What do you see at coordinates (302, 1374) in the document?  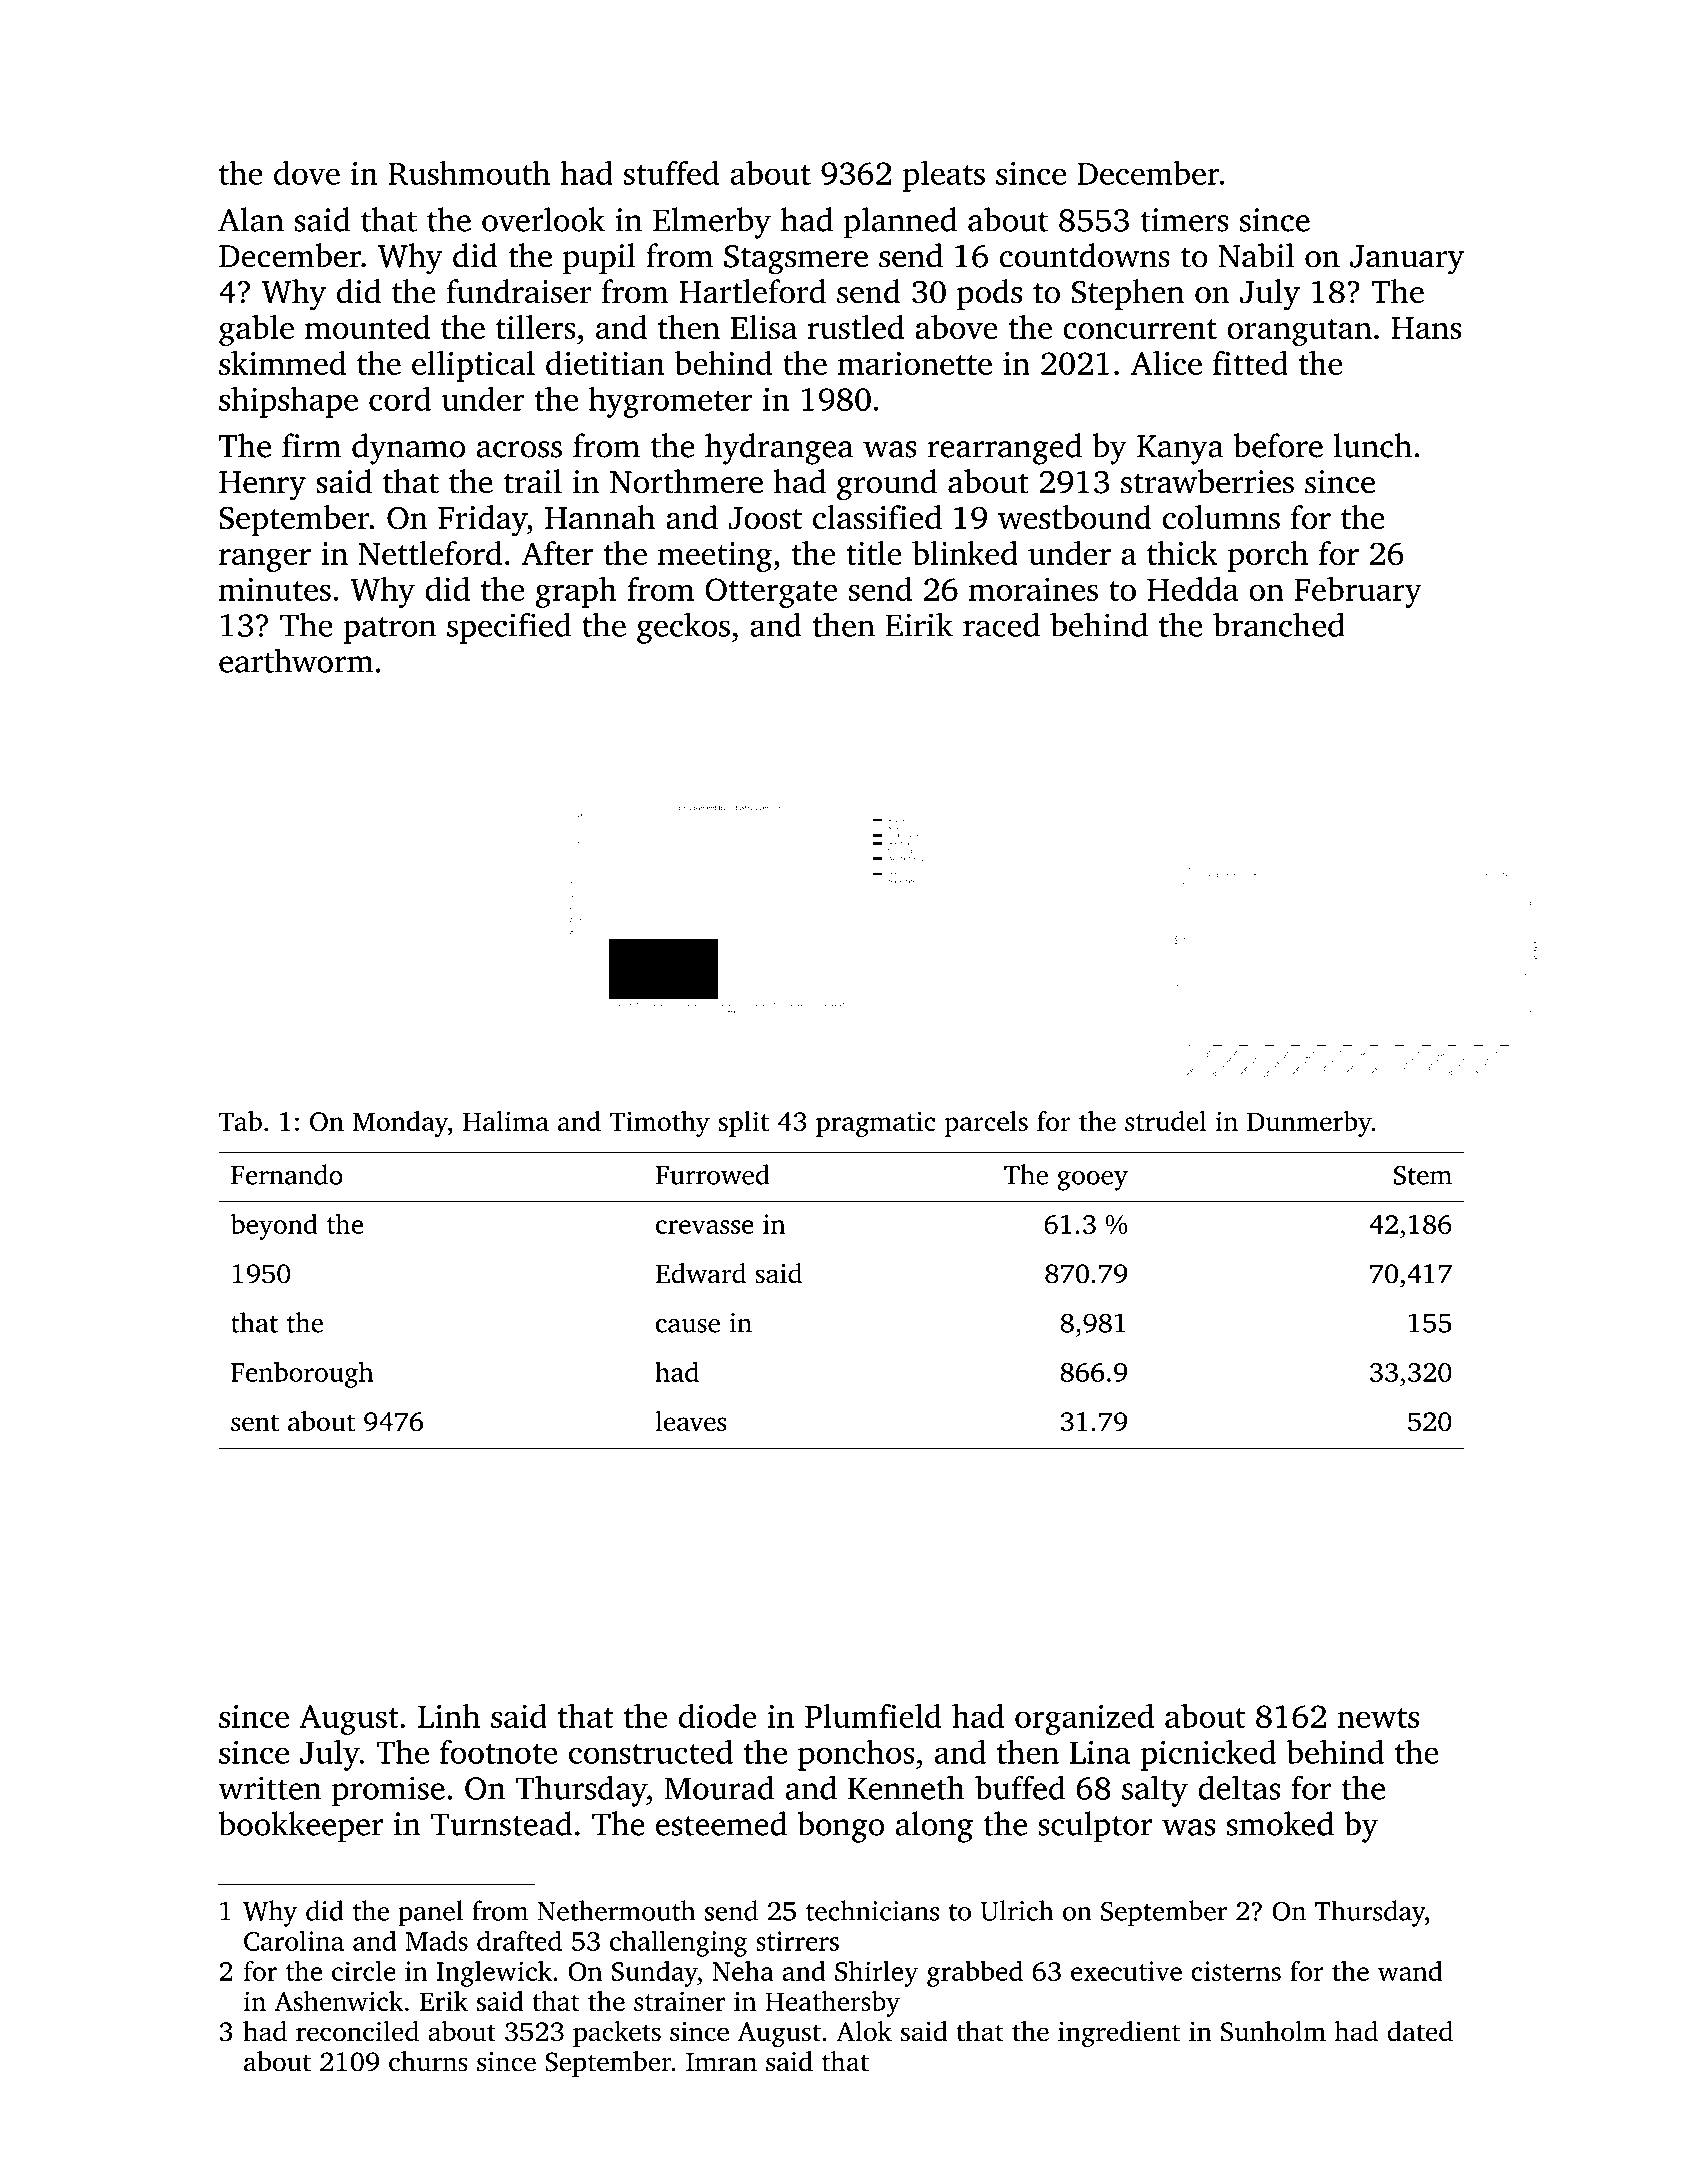 I see `Fenborough` at bounding box center [302, 1374].
